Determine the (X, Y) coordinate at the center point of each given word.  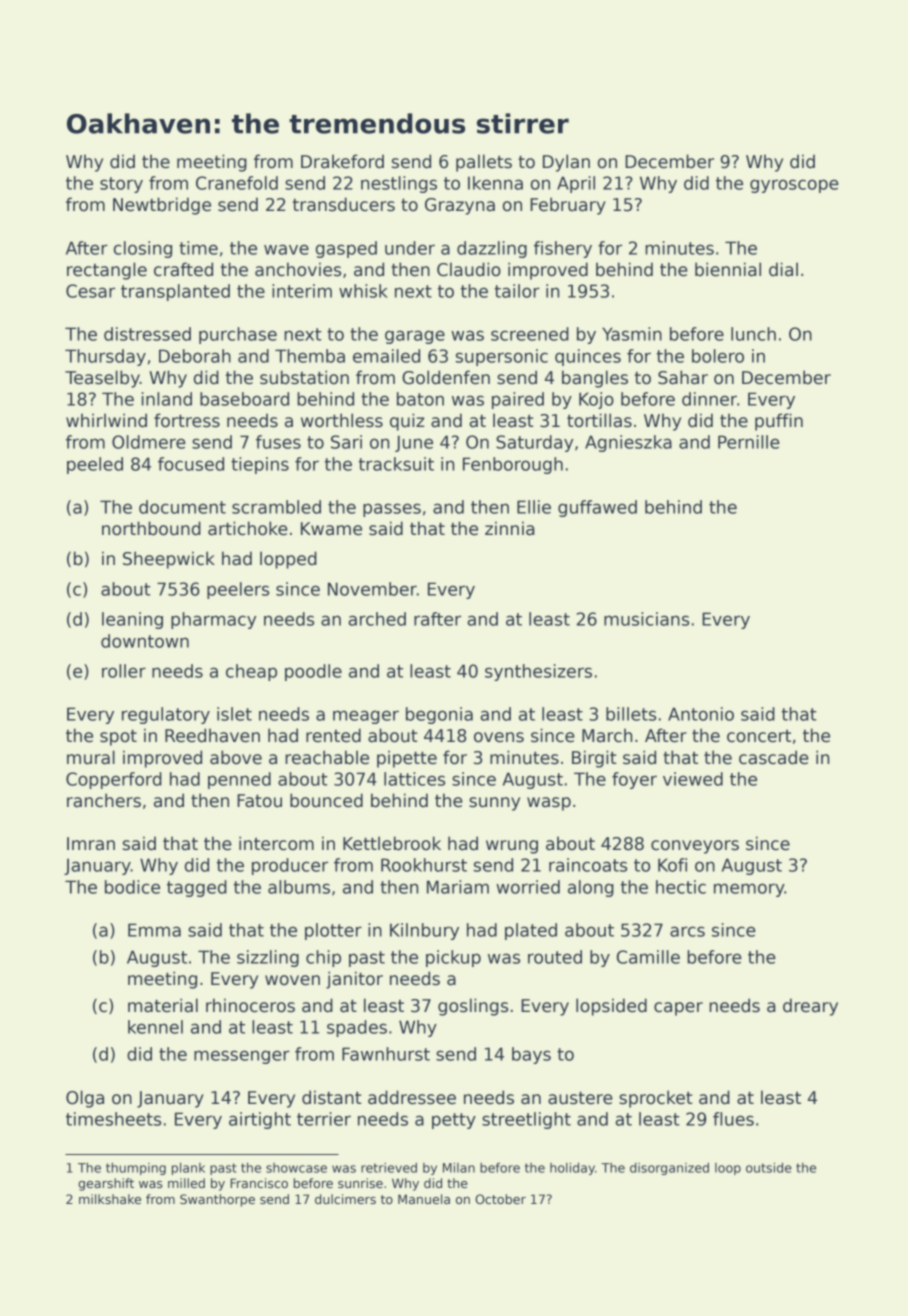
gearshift (106, 1184)
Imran (91, 844)
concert (759, 736)
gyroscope (794, 186)
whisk (363, 291)
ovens (499, 737)
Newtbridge (162, 206)
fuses (278, 442)
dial (783, 269)
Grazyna (460, 206)
